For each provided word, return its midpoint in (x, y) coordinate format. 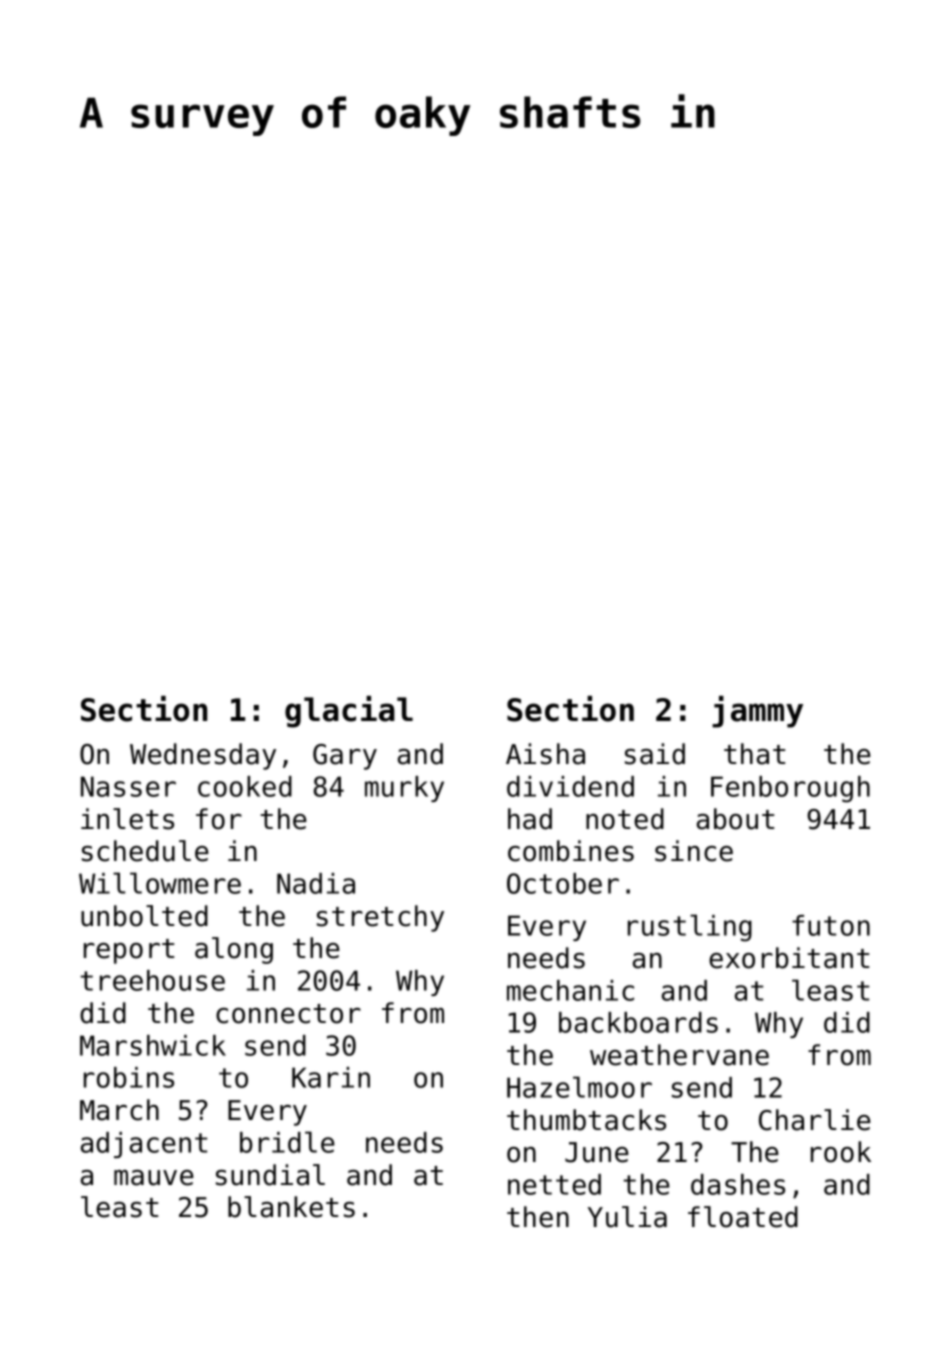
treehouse (152, 980)
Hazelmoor (579, 1087)
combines (571, 851)
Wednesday (203, 756)
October (563, 883)
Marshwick (153, 1045)
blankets (291, 1207)
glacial (349, 712)
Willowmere (160, 883)
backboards (638, 1022)
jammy (757, 712)
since (694, 851)
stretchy (380, 918)
